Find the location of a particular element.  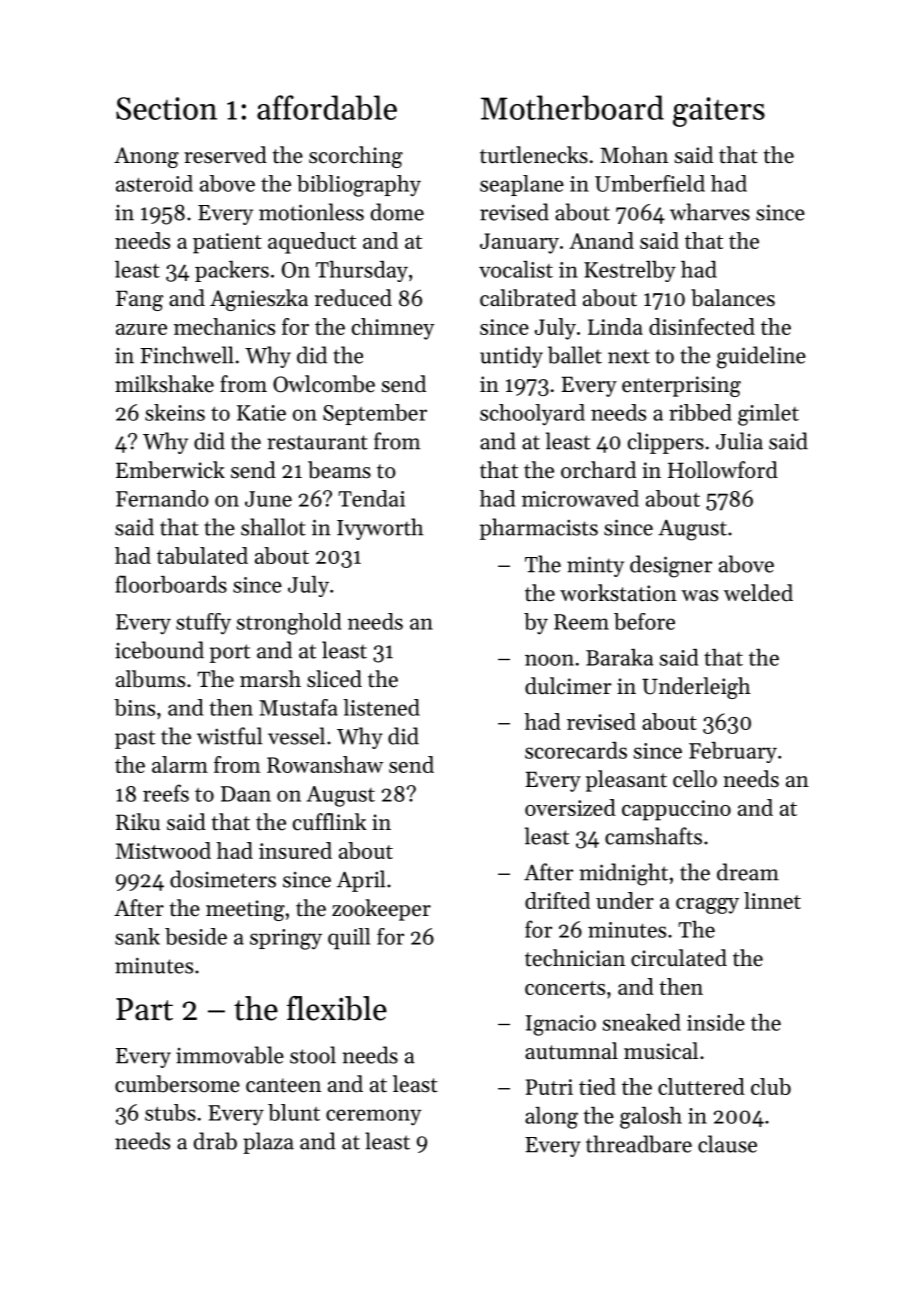

dome is located at coordinates (397, 212).
